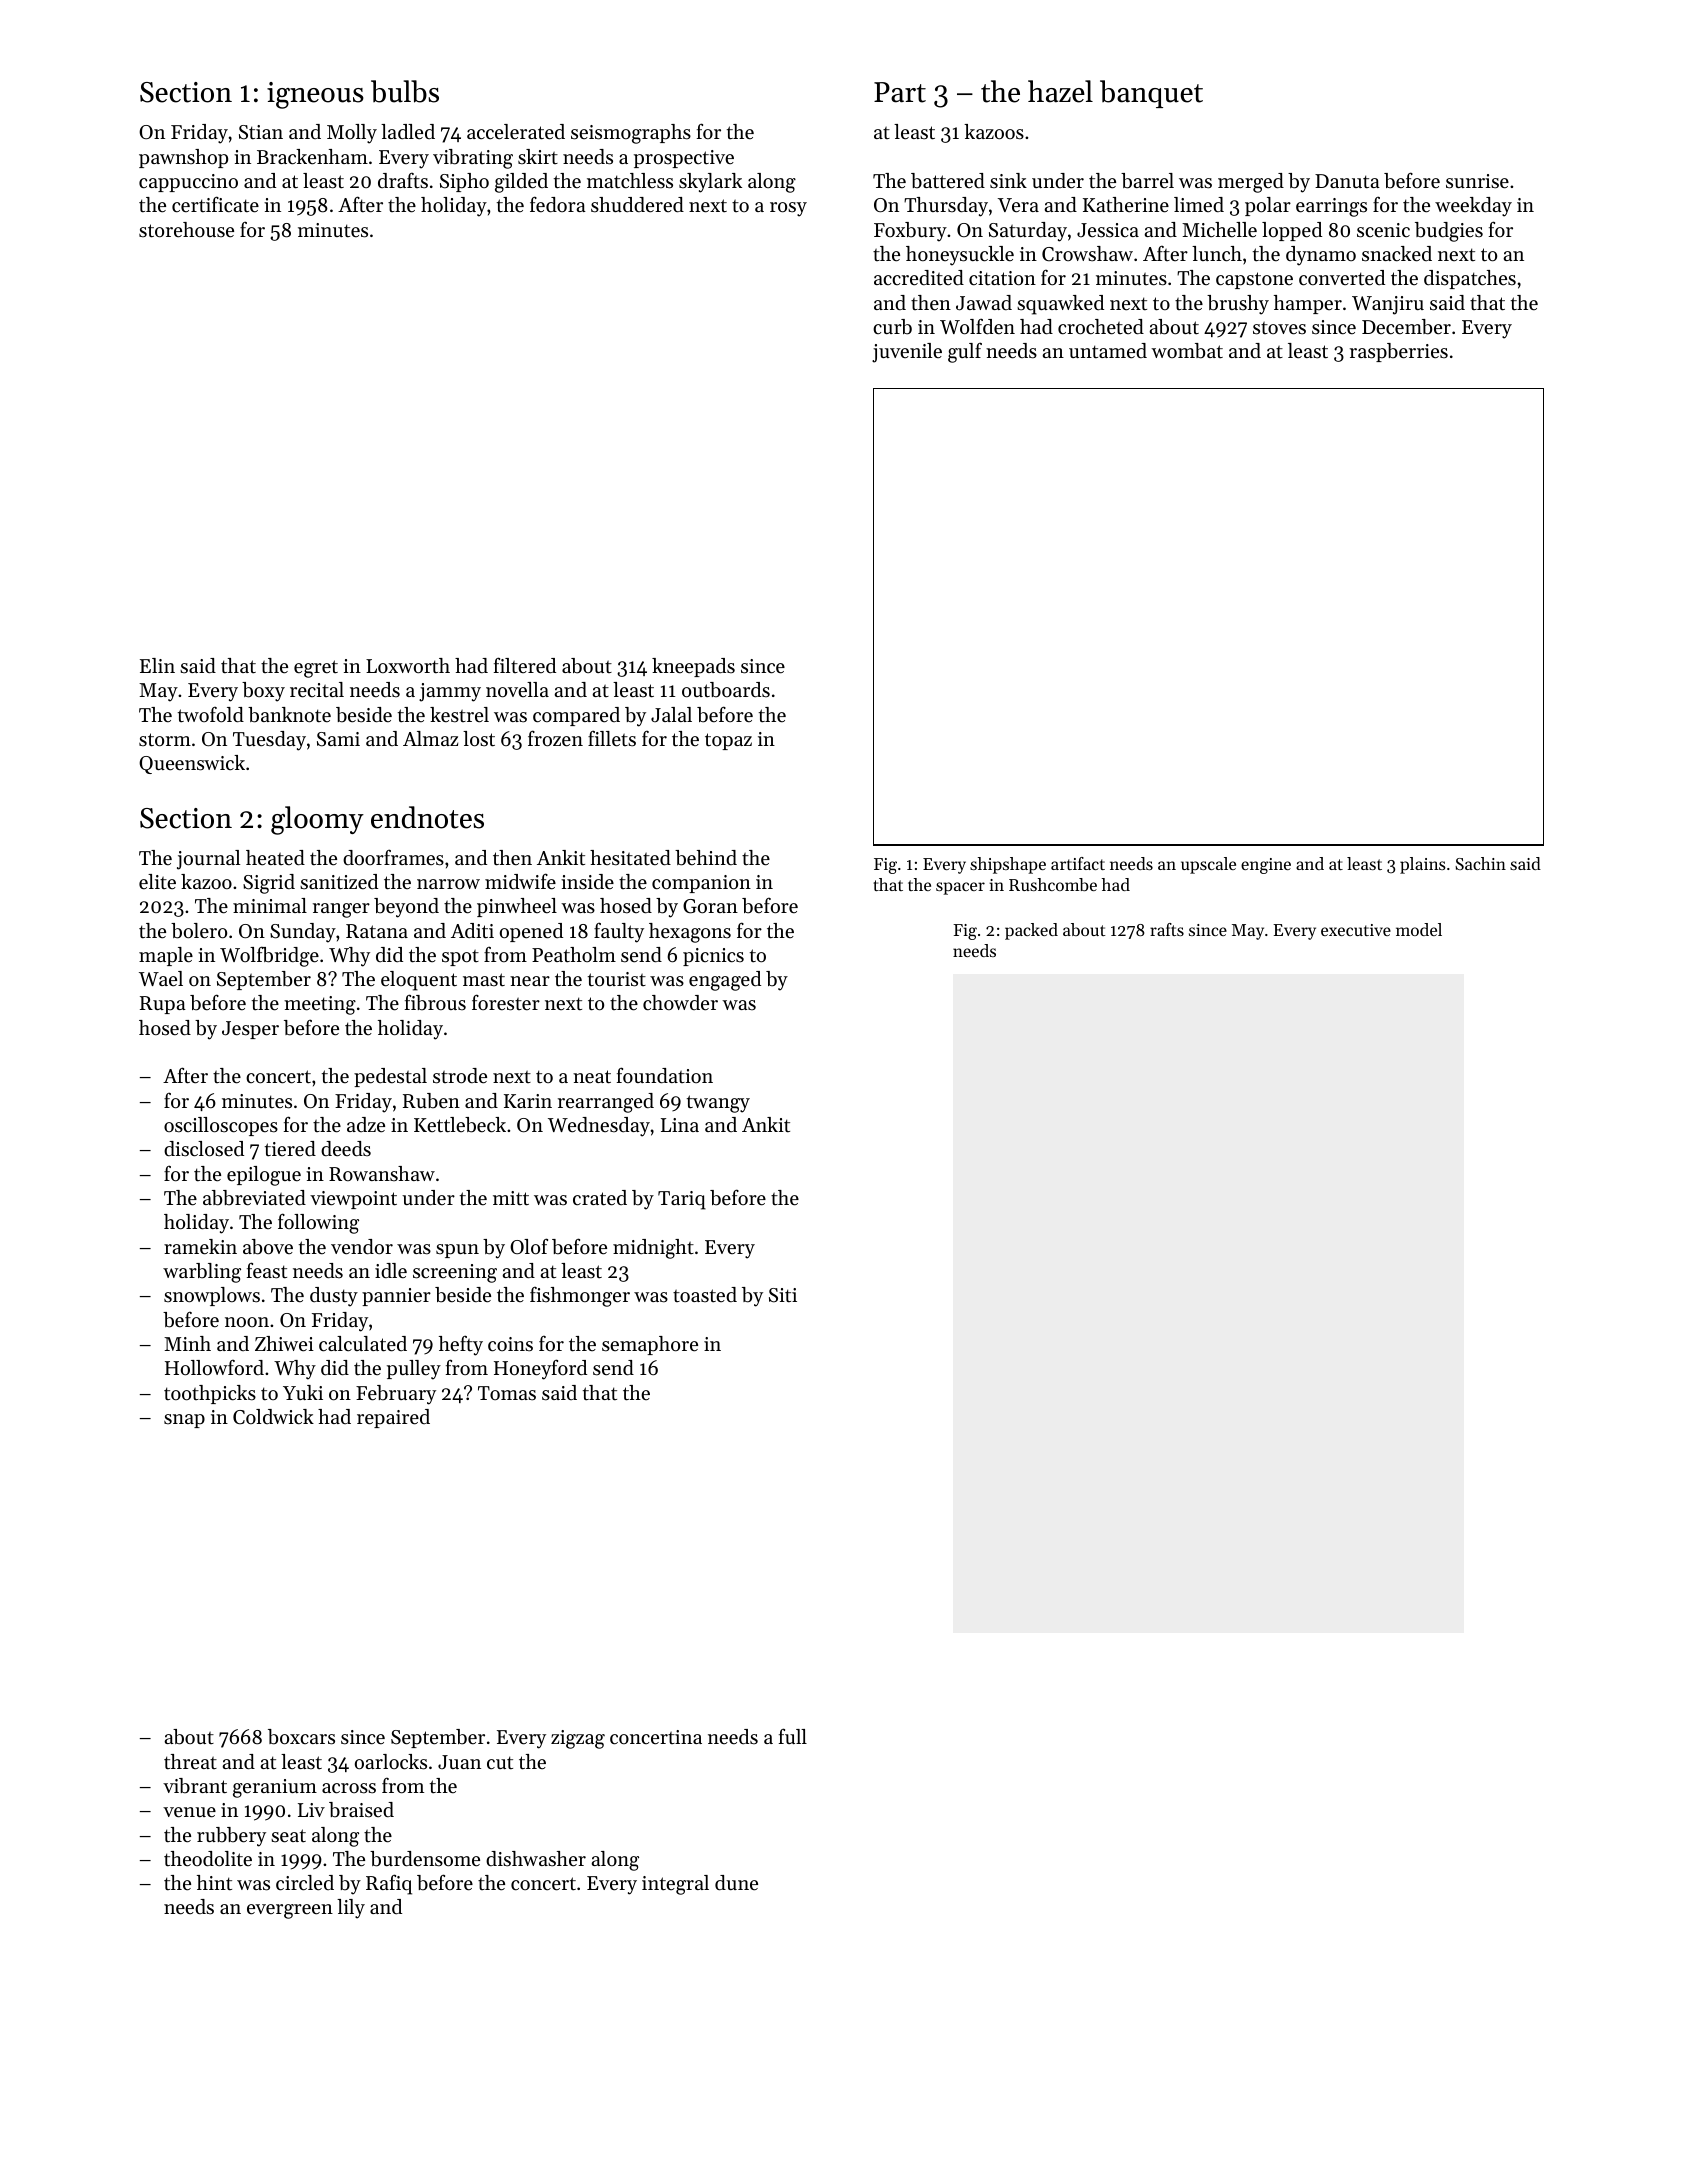  I want to click on zigzag, so click(578, 1739).
